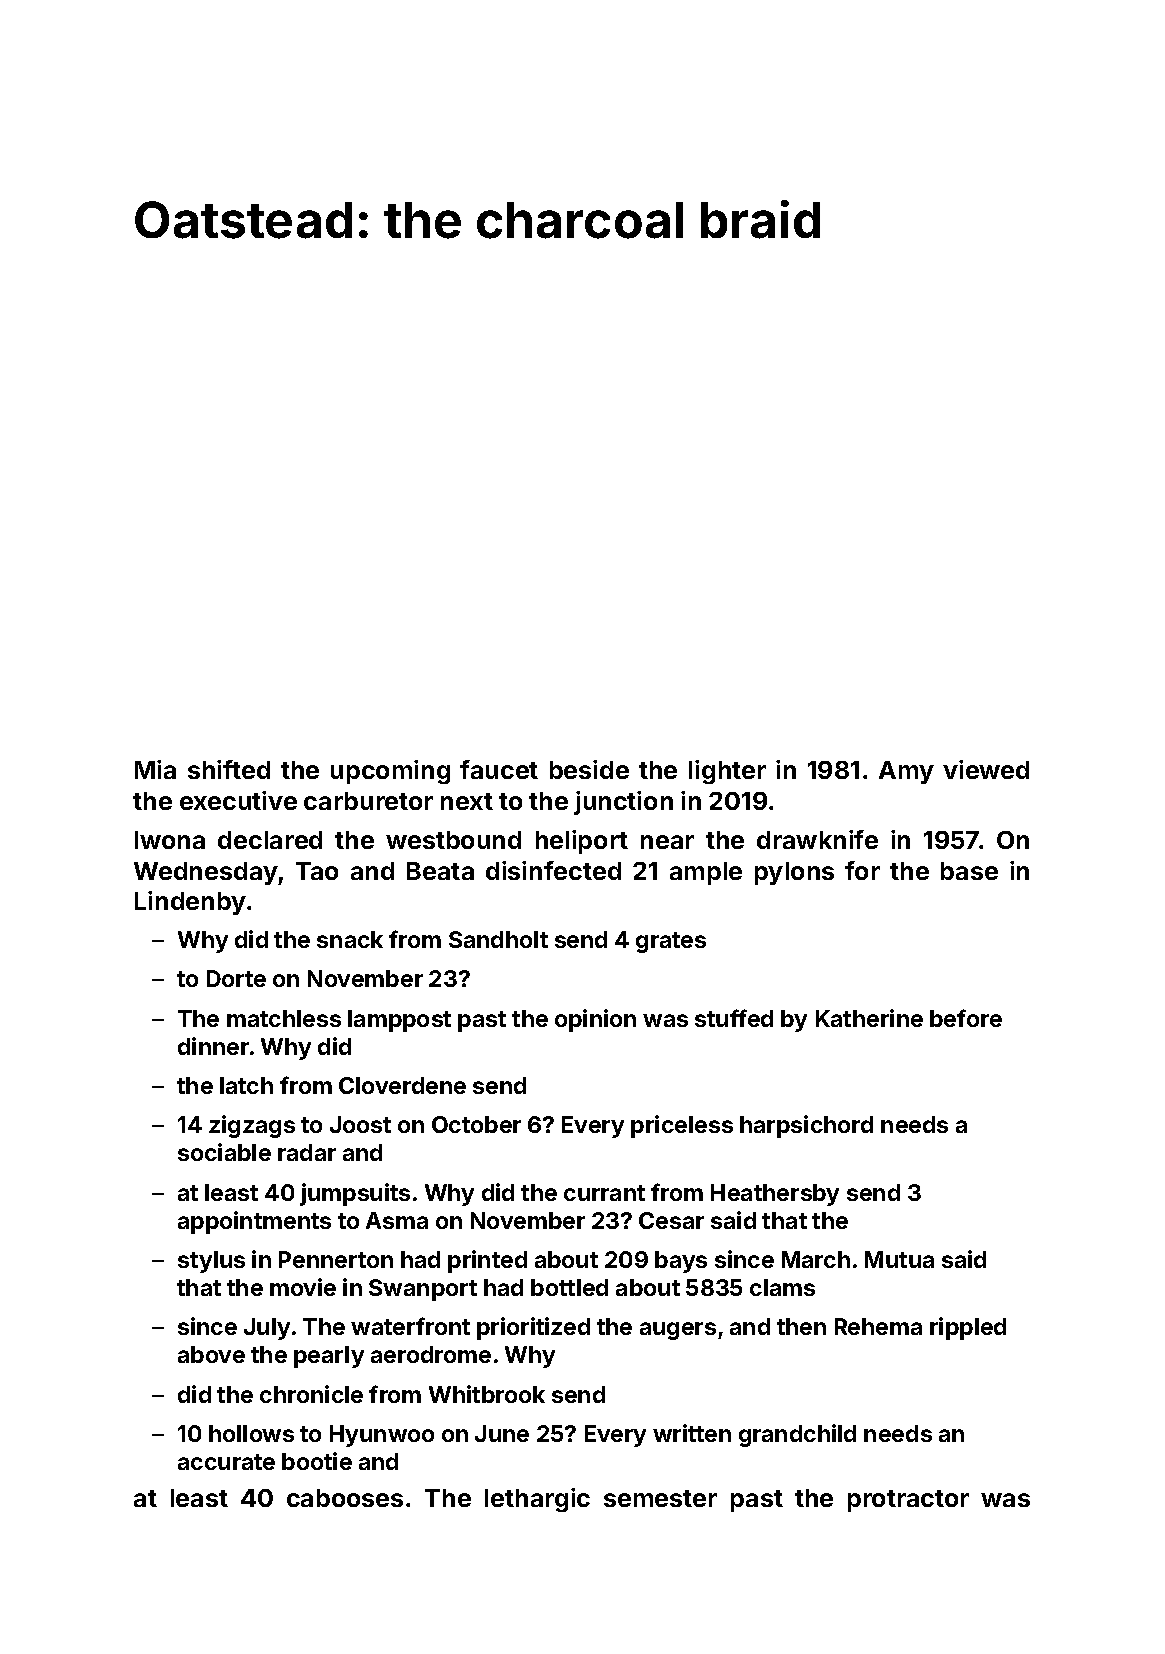 Image resolution: width=1165 pixels, height=1654 pixels. Describe the element at coordinates (238, 800) in the image. I see `executive` at that location.
